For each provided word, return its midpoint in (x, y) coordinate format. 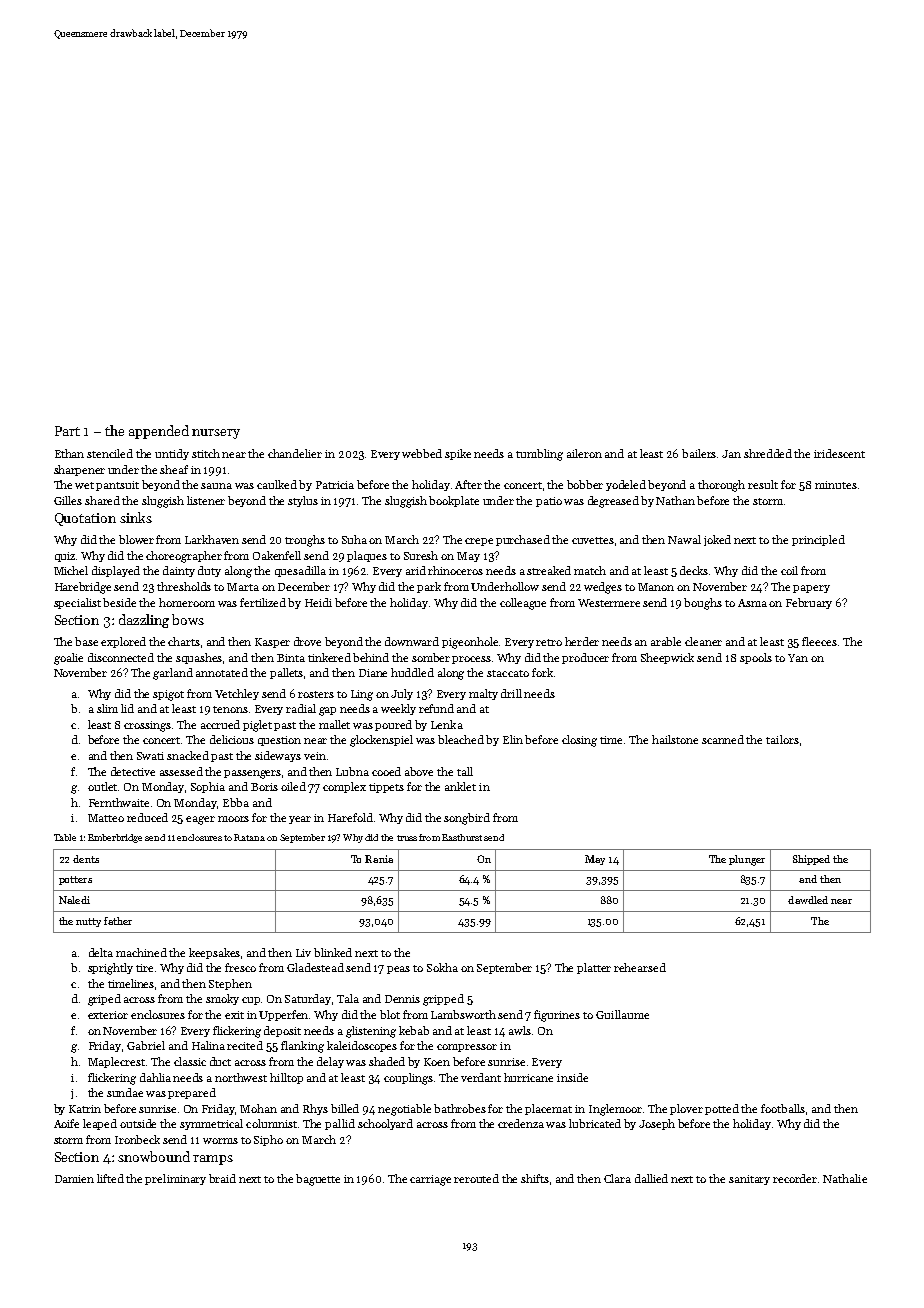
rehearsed (640, 967)
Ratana (249, 837)
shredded (768, 453)
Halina (208, 1045)
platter (594, 968)
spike (458, 454)
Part (67, 431)
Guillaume (622, 1014)
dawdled (808, 900)
